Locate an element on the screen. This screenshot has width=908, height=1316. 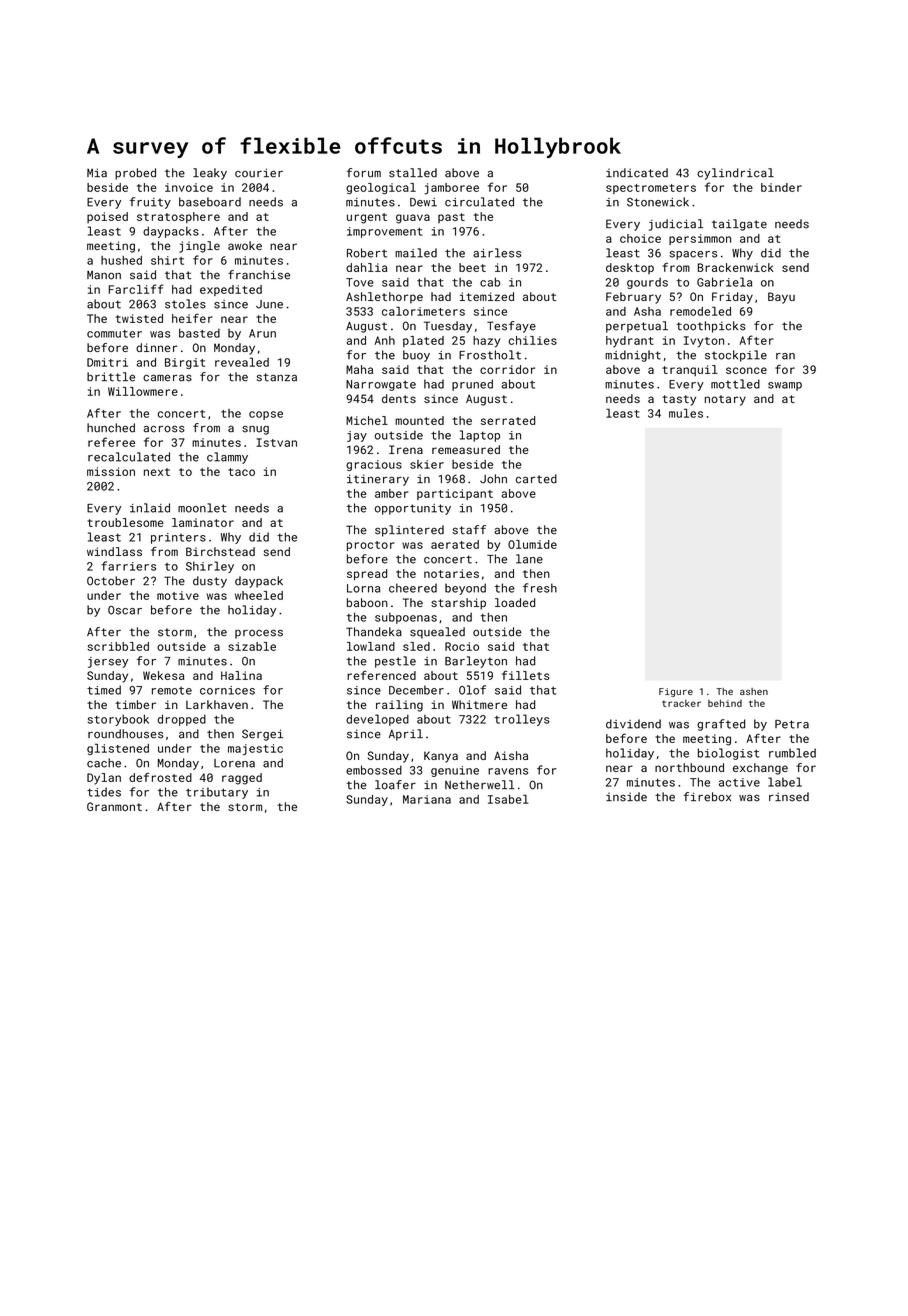
cache is located at coordinates (104, 763).
